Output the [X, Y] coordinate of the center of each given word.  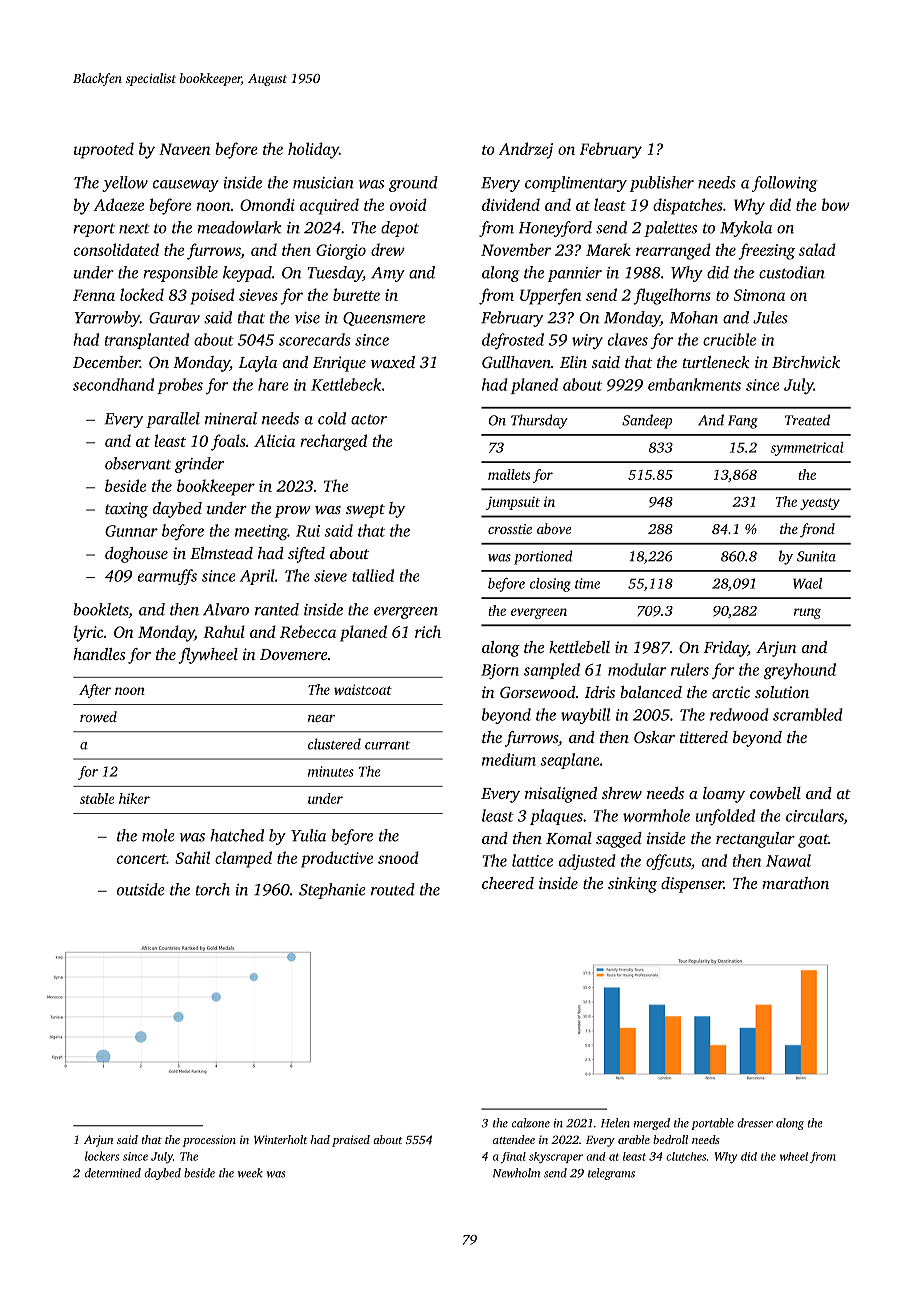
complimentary [576, 184]
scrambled [808, 714]
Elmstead [221, 553]
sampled [552, 671]
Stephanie [332, 891]
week [250, 1173]
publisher [662, 184]
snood [398, 857]
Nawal [788, 860]
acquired [329, 206]
